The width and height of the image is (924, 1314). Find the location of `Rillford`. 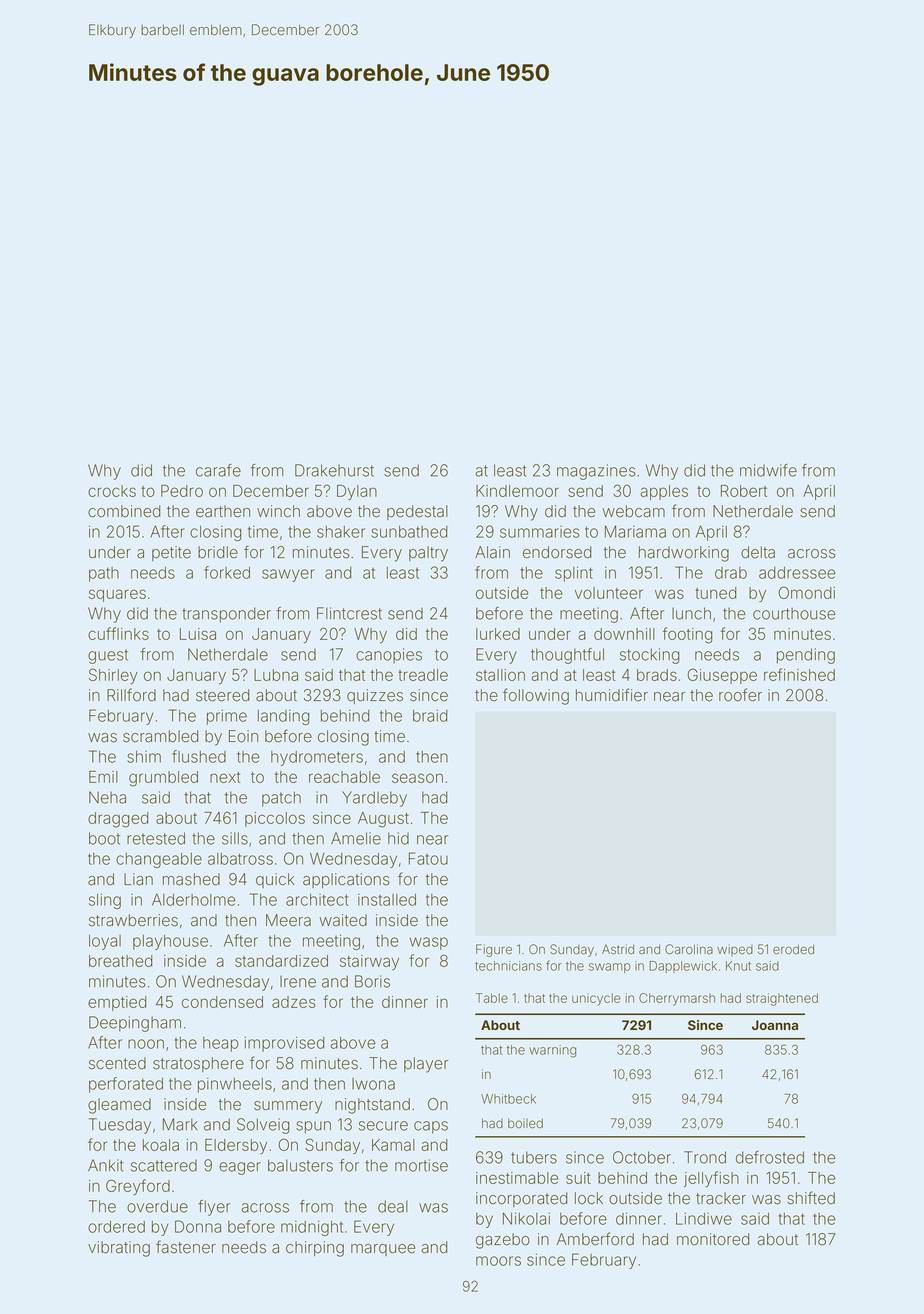

Rillford is located at coordinates (131, 695).
